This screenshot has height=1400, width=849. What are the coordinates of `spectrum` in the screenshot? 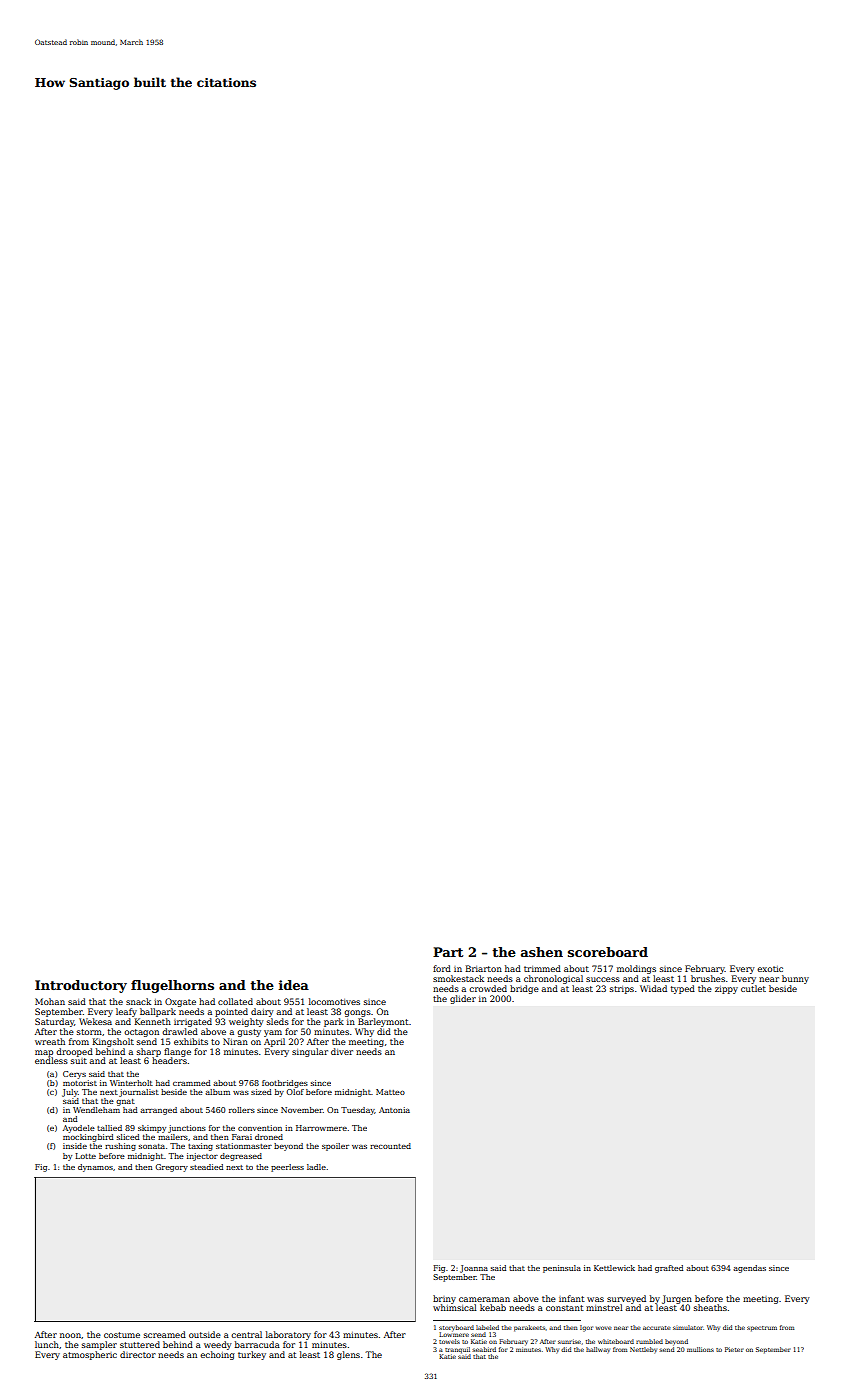 It's located at (762, 1329).
